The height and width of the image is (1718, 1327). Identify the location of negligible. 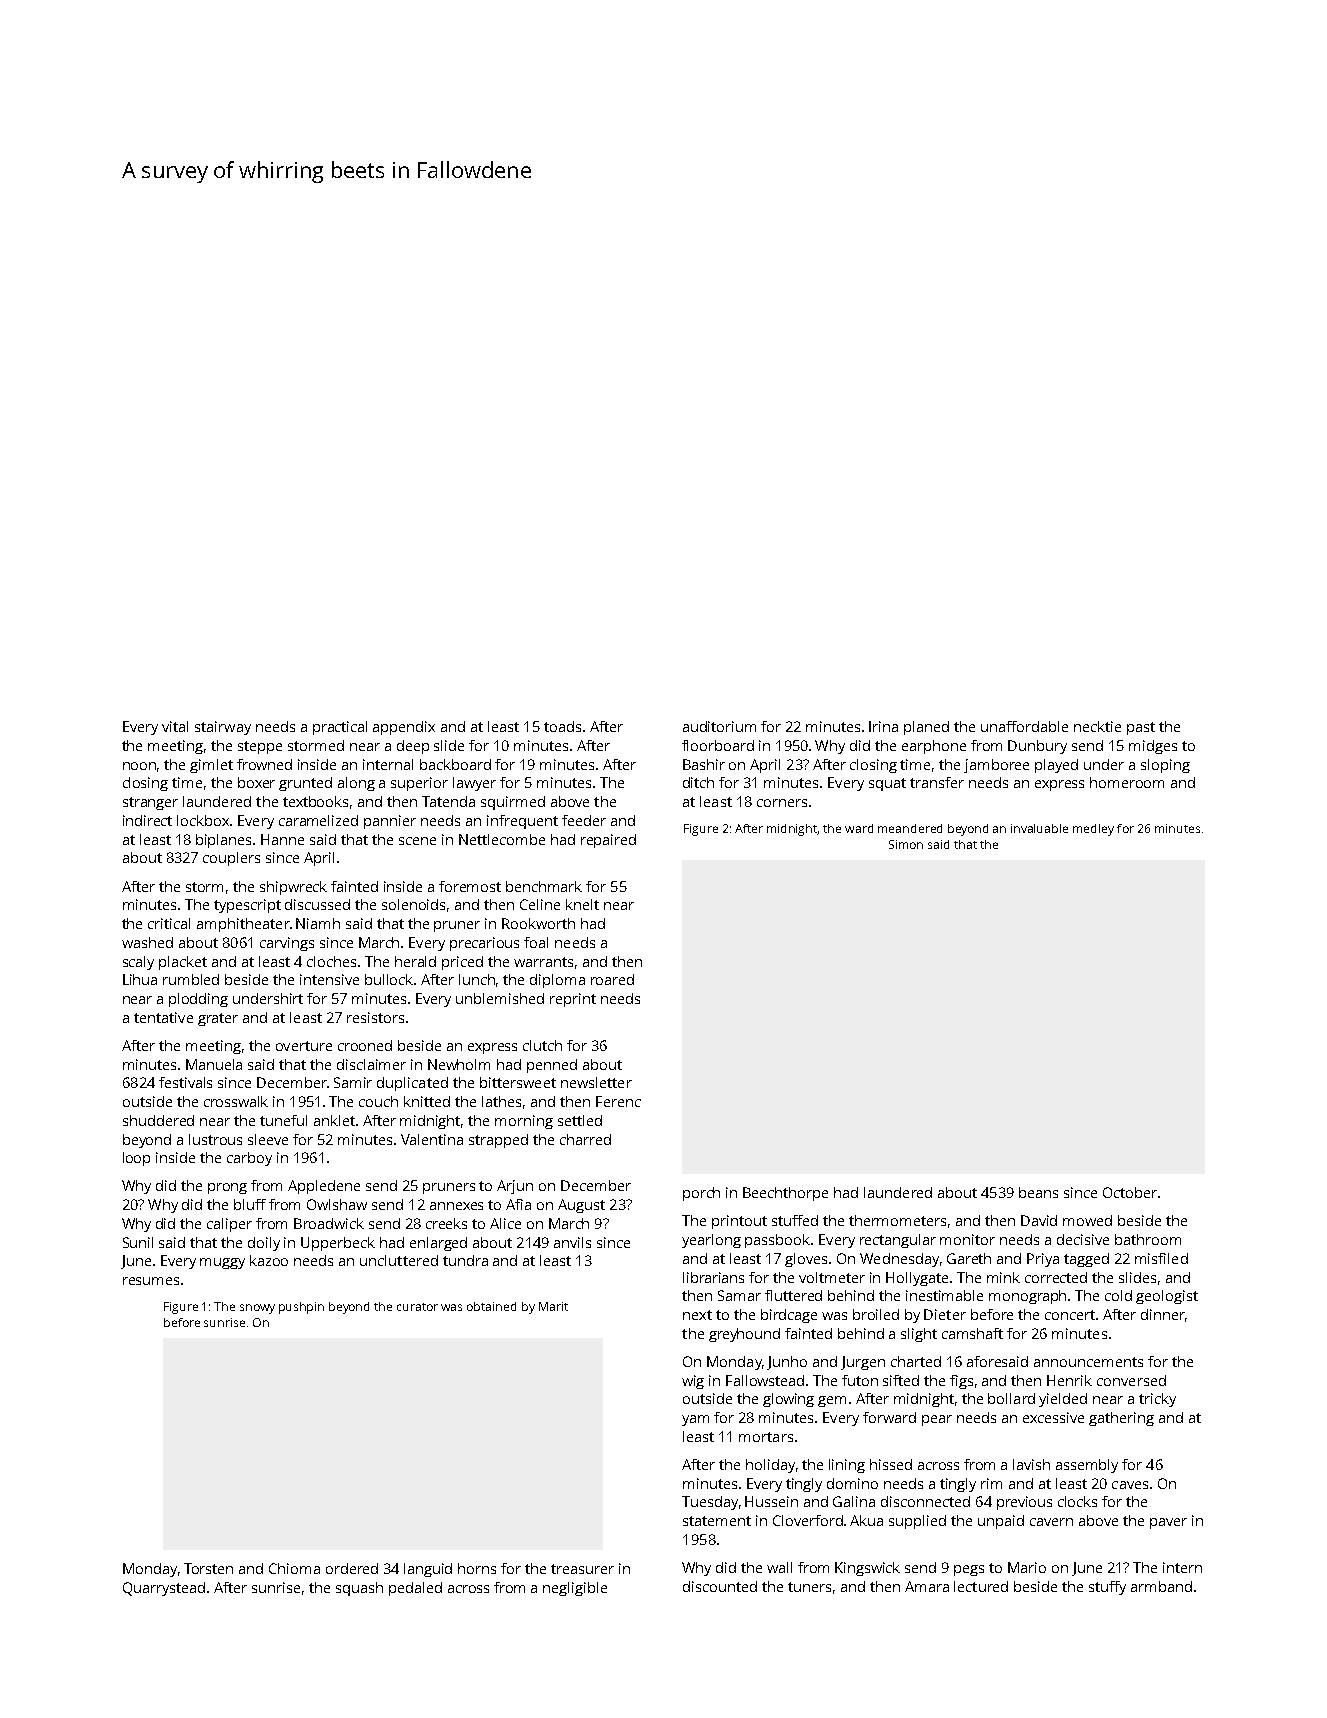
(575, 1589).
